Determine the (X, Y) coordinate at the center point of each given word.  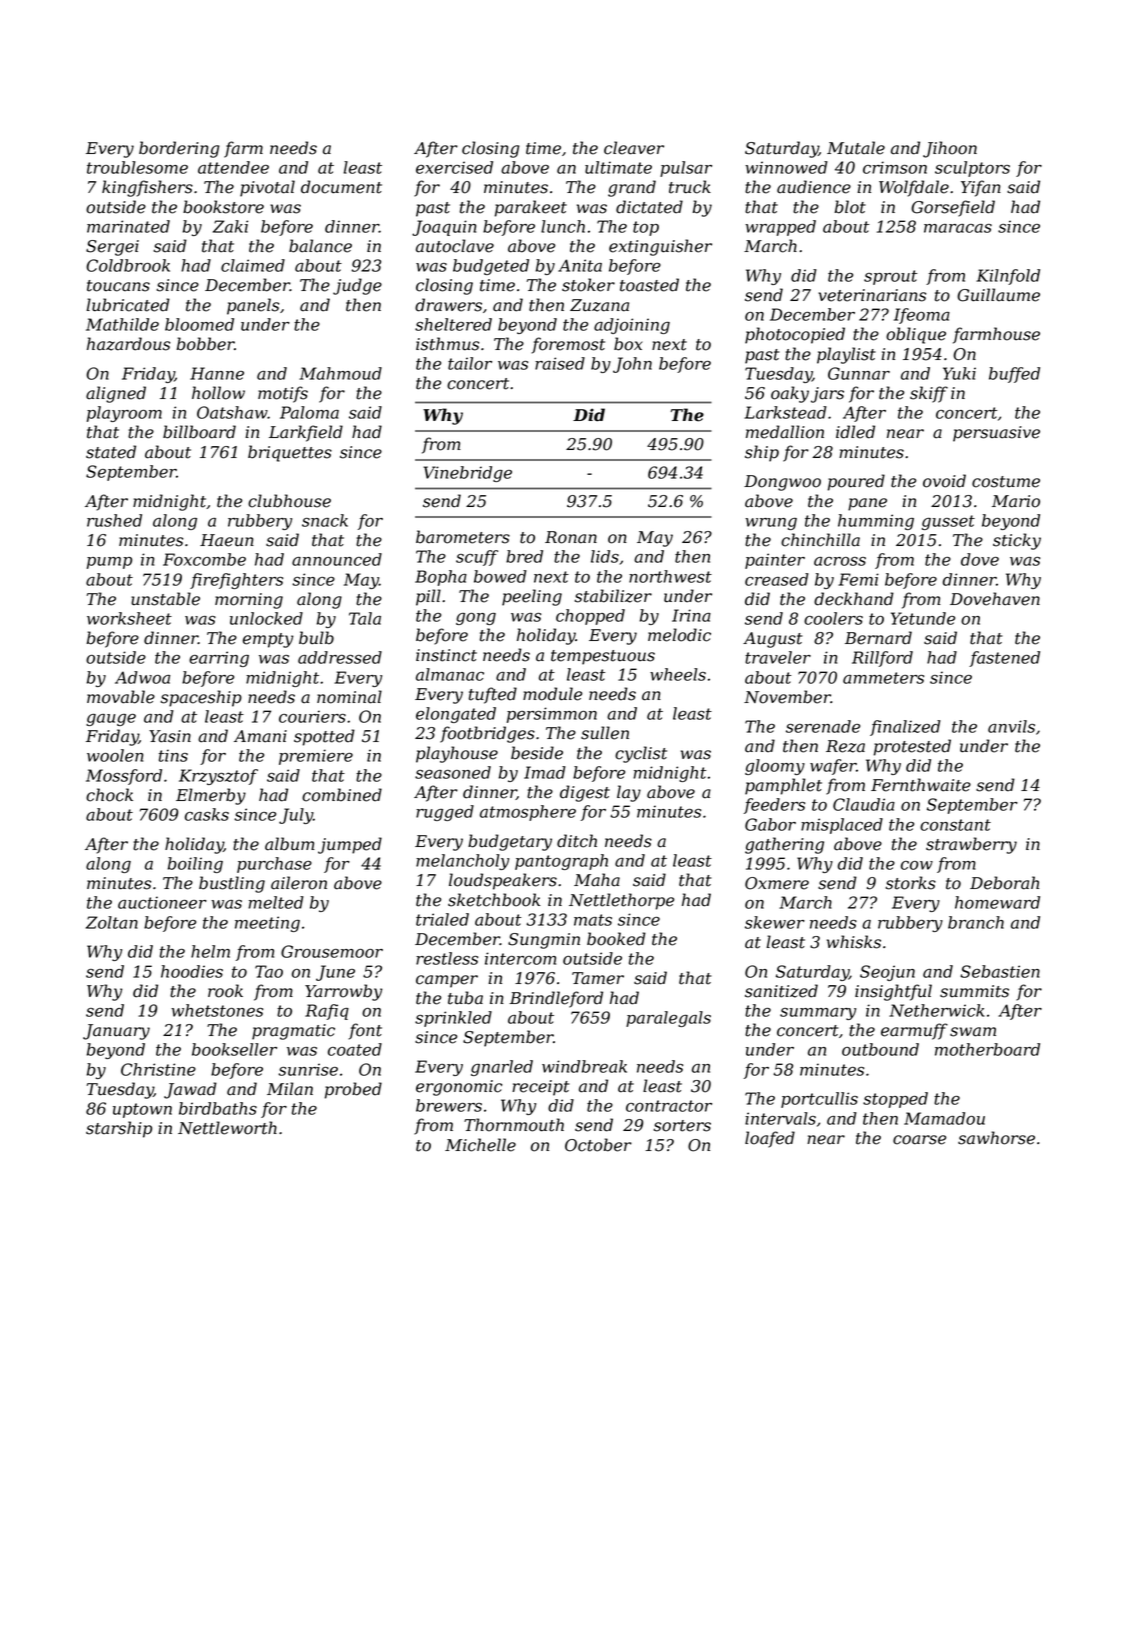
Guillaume (998, 295)
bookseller (234, 1049)
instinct (446, 655)
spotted (324, 737)
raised (560, 363)
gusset (948, 522)
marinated (128, 226)
